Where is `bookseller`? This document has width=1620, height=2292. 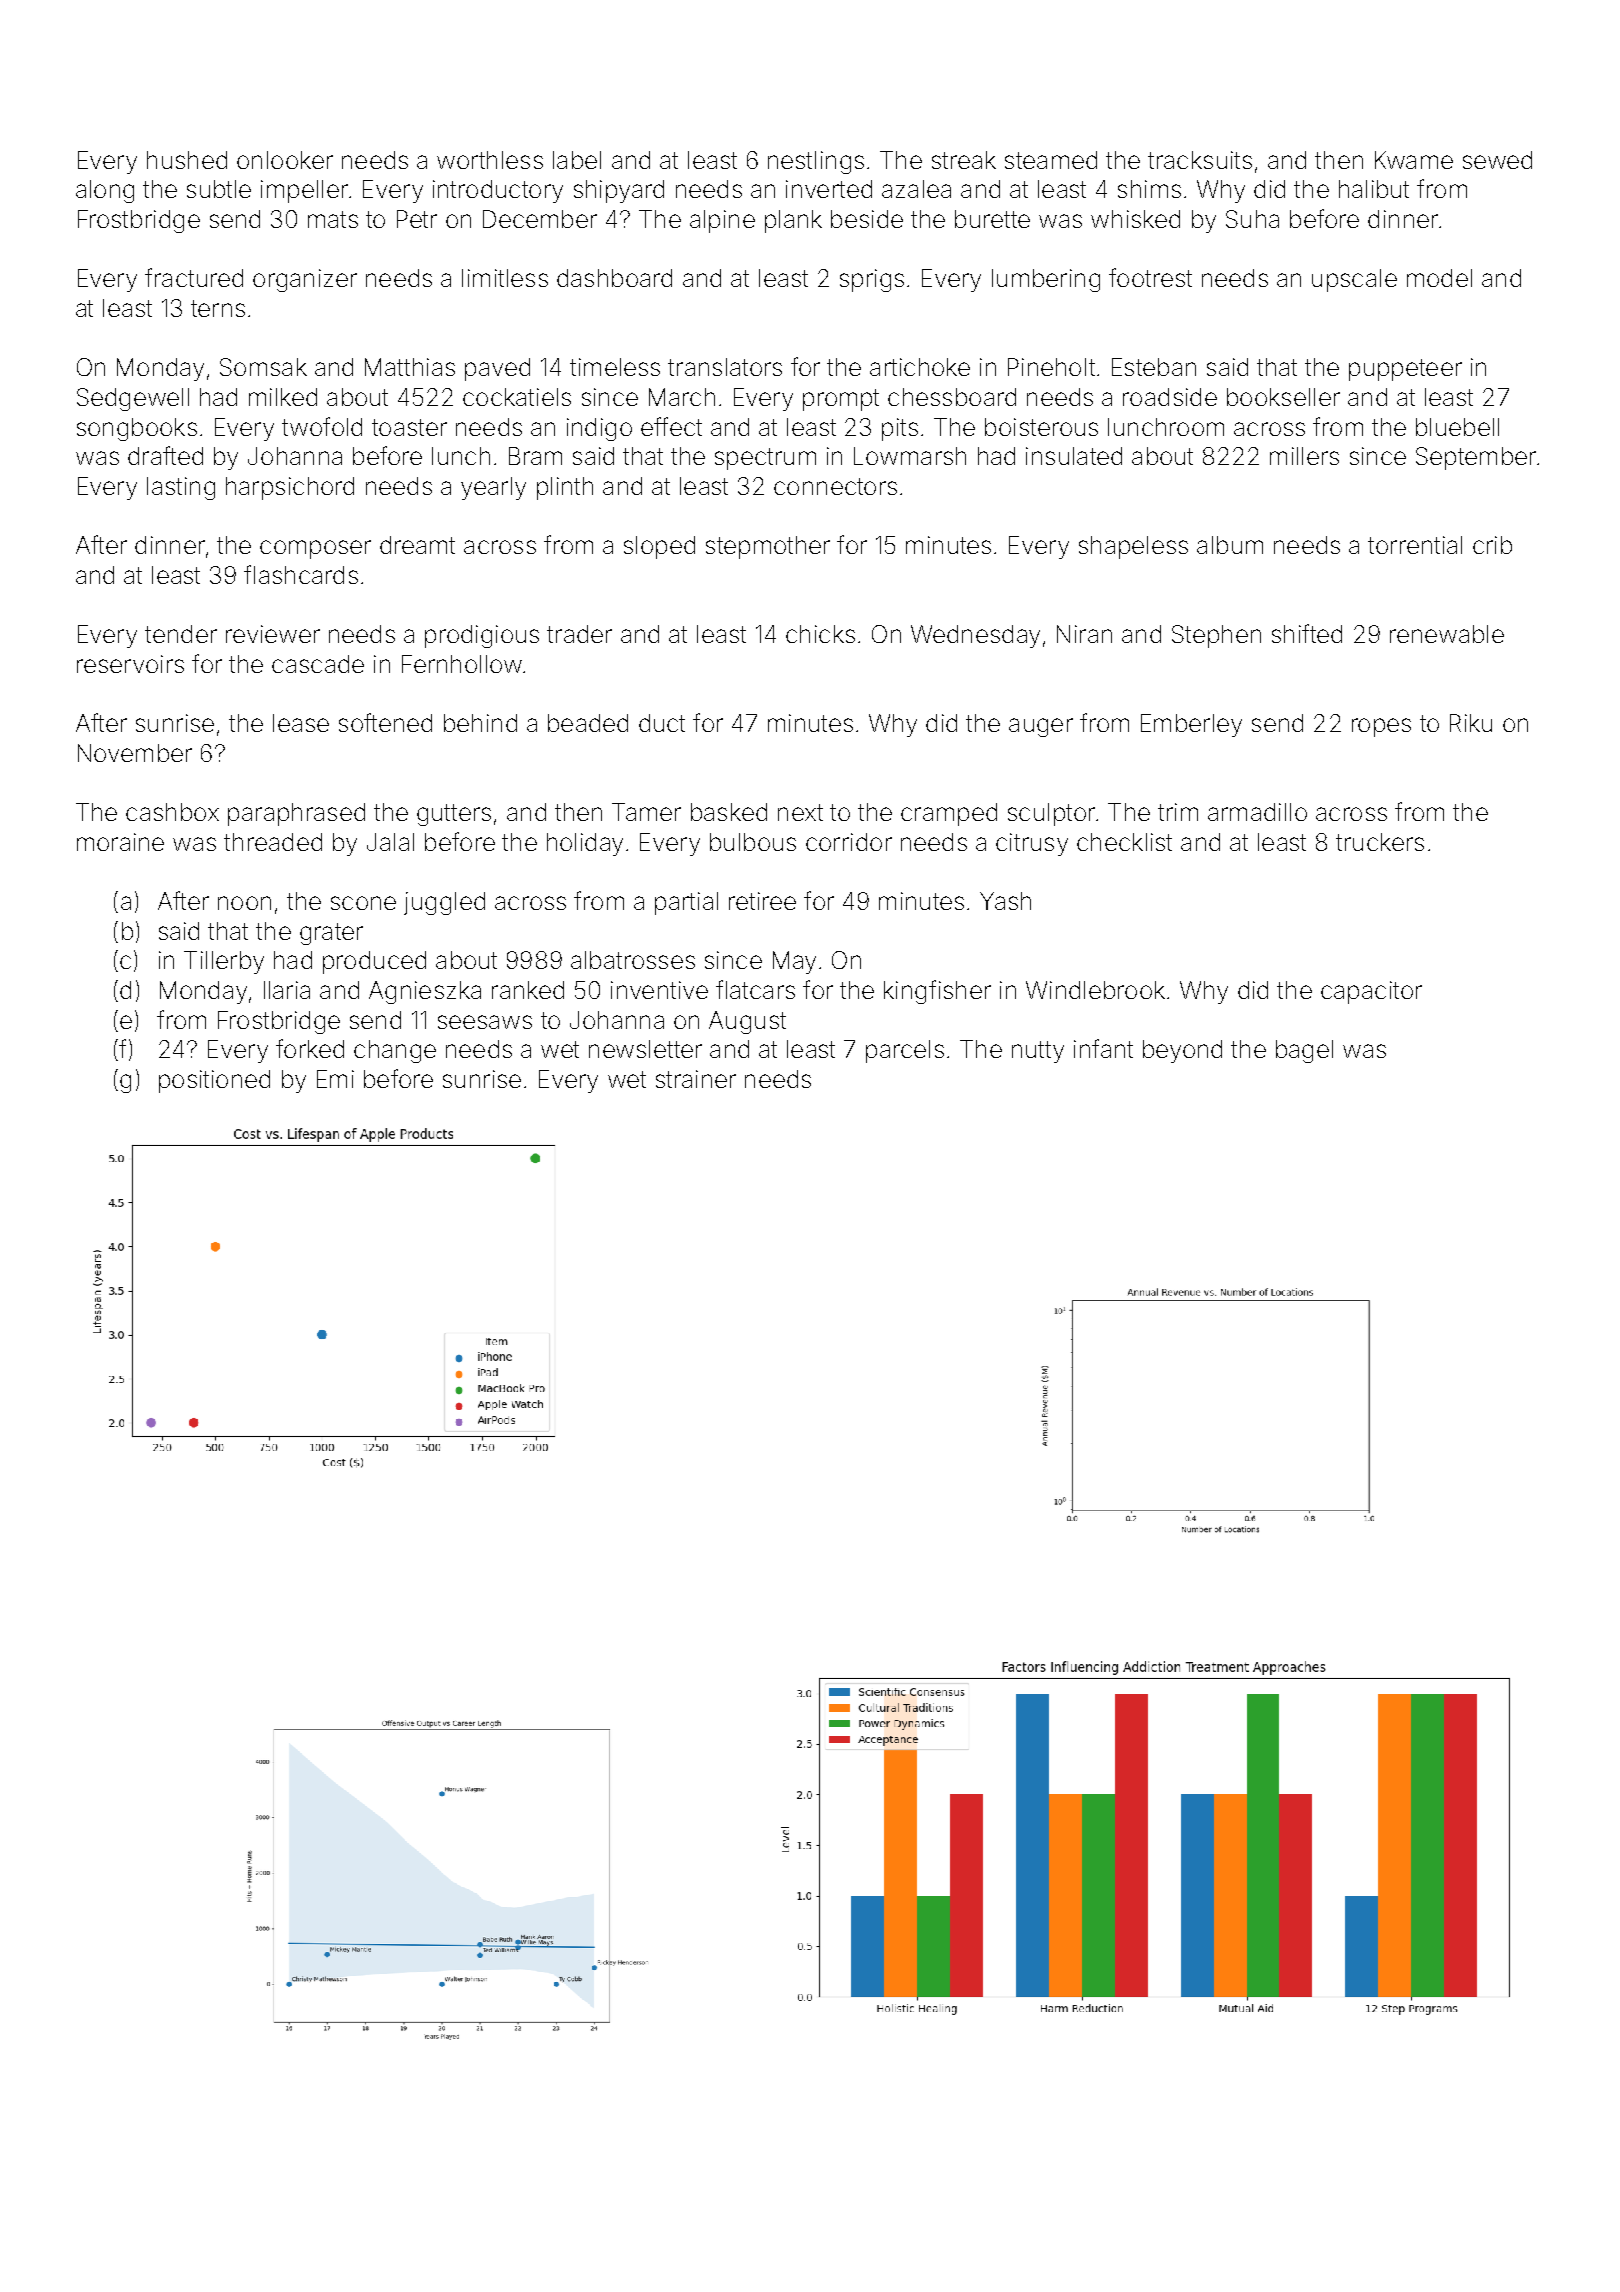 bookseller is located at coordinates (1283, 397).
